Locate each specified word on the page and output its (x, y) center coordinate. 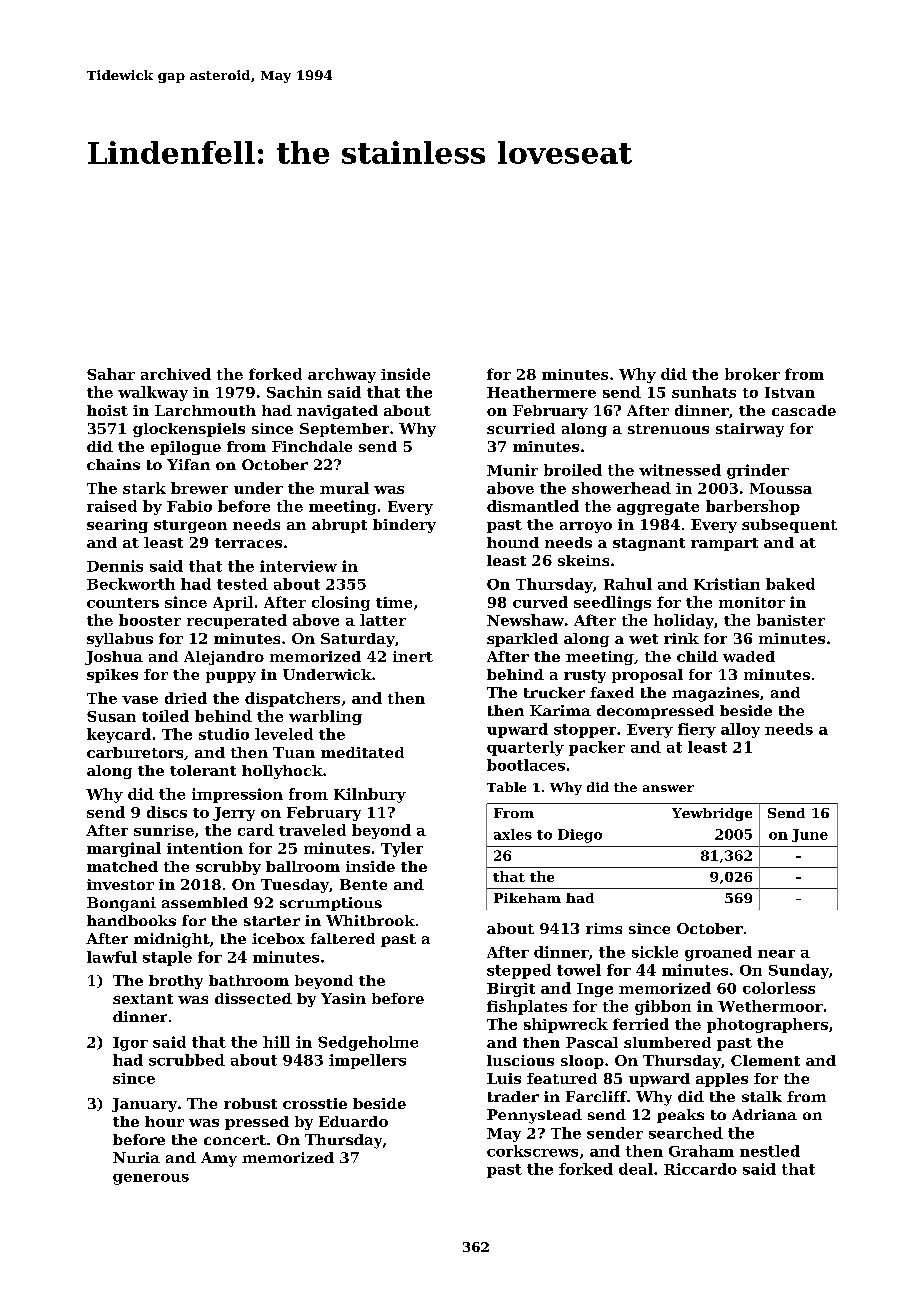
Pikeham (527, 898)
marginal (124, 849)
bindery (404, 526)
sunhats (704, 392)
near (776, 954)
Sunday (799, 971)
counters (123, 603)
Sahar (111, 374)
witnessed (680, 470)
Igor (130, 1044)
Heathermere (541, 392)
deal (636, 1169)
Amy (219, 1159)
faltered (343, 938)
